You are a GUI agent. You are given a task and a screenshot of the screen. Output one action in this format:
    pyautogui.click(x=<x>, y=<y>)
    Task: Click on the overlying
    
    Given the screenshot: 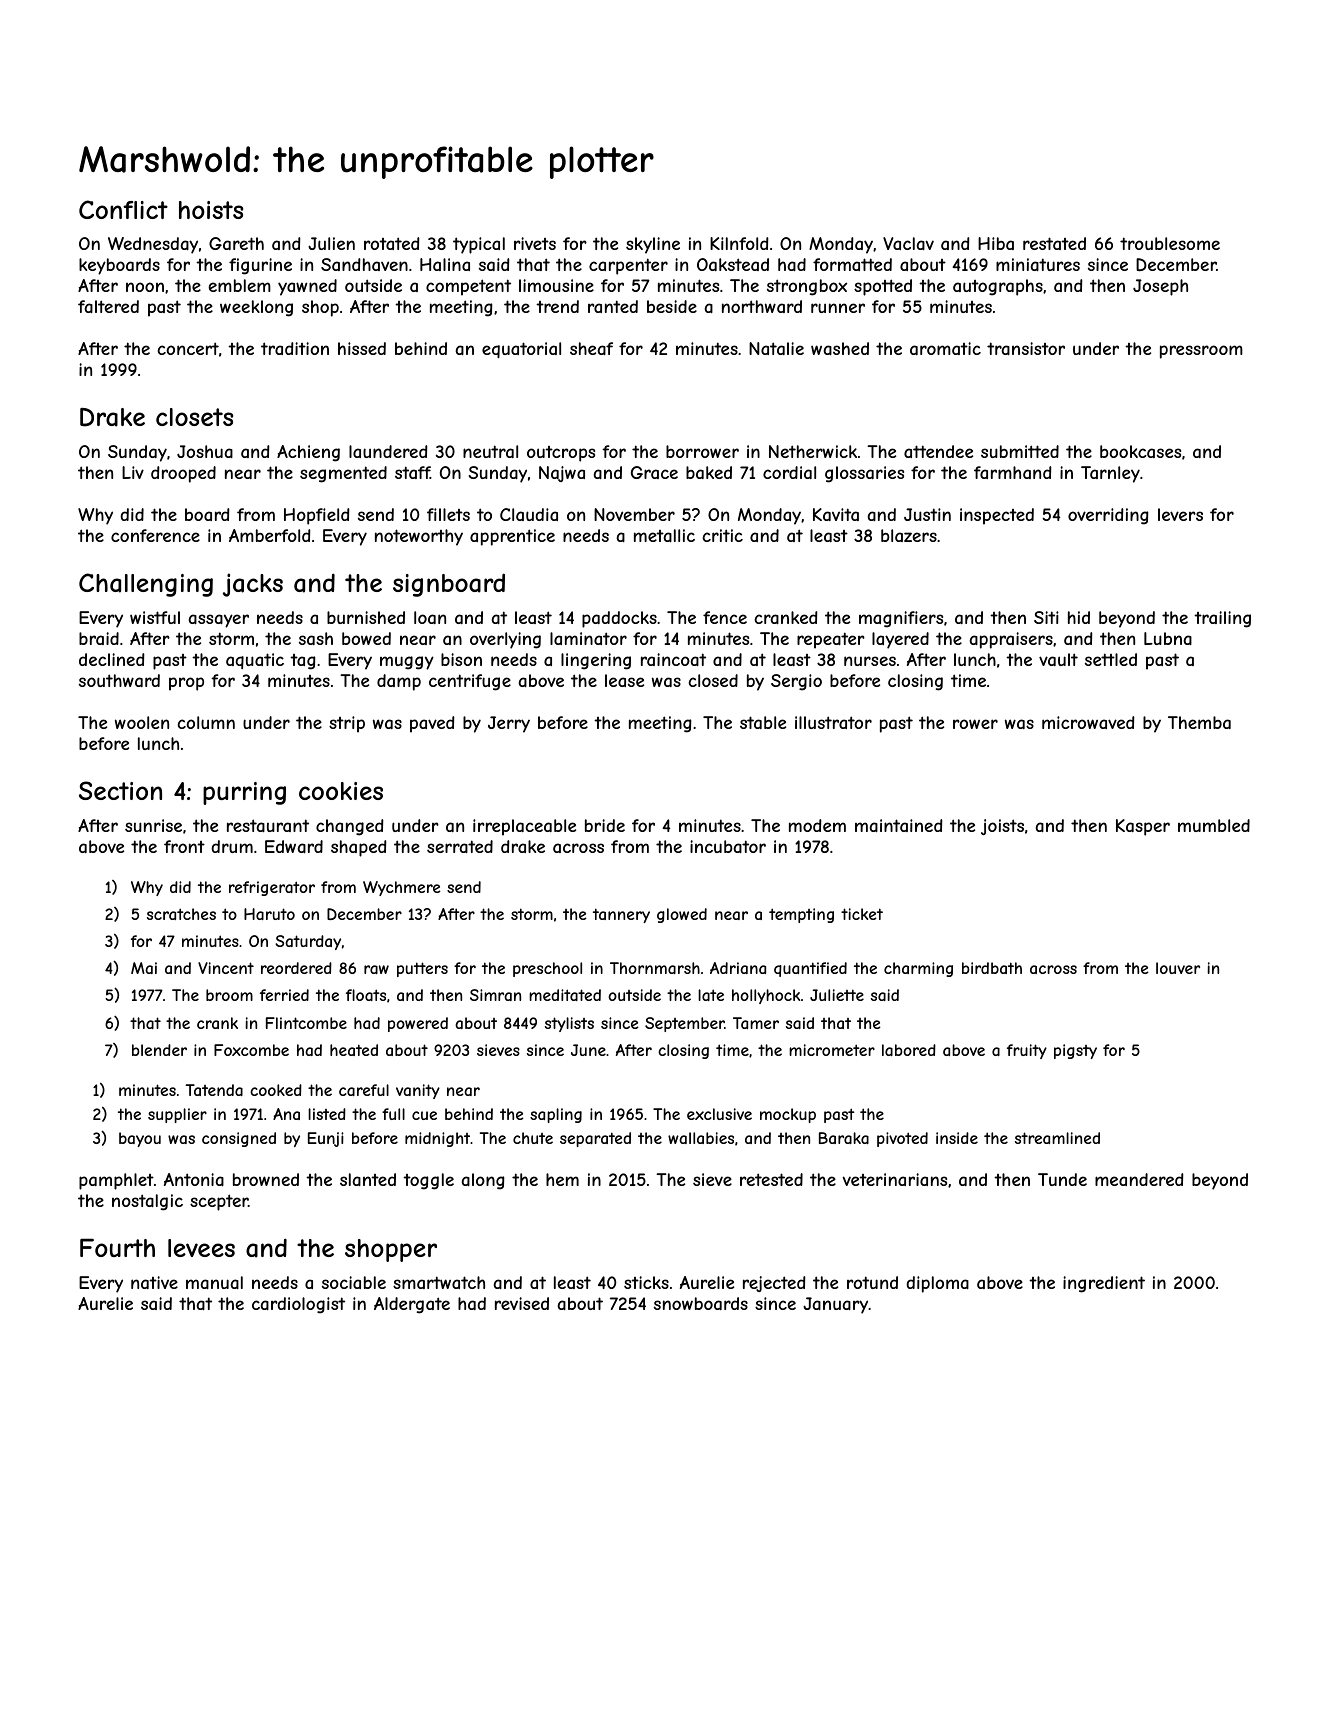 What is the action you would take?
    pyautogui.click(x=505, y=640)
